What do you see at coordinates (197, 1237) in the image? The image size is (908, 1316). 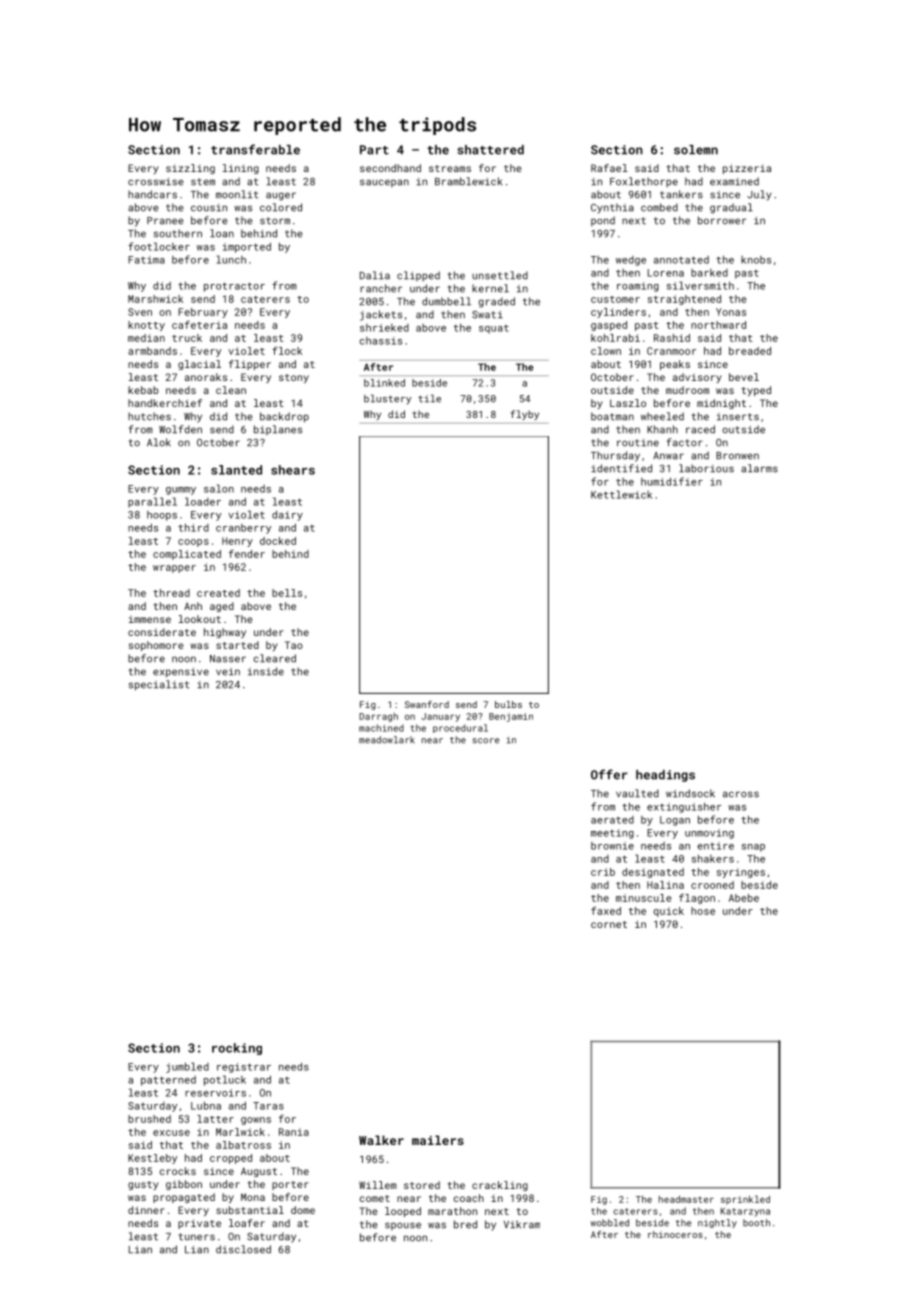 I see `tuners` at bounding box center [197, 1237].
